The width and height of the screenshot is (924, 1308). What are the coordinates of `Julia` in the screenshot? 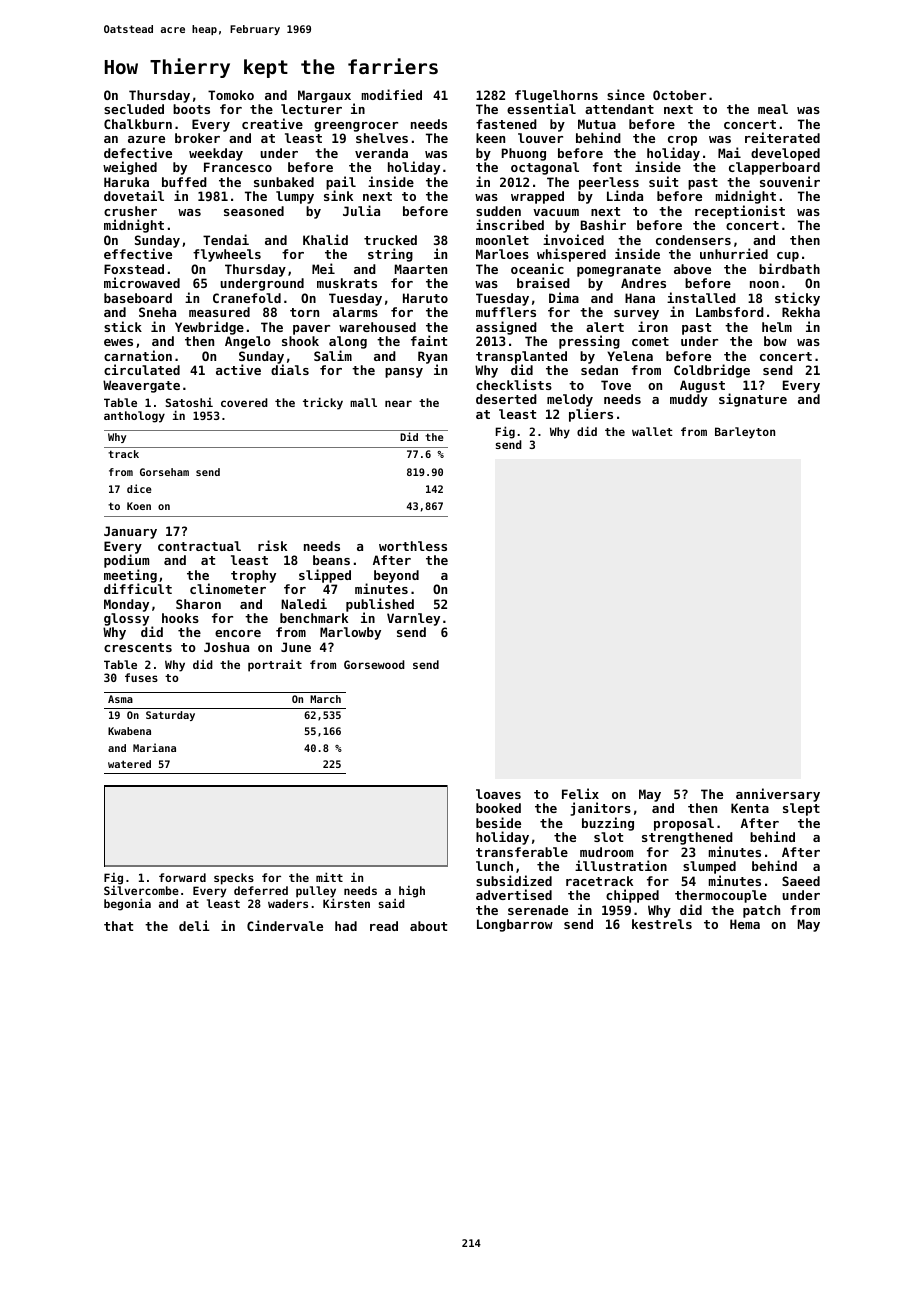 It's located at (361, 210).
